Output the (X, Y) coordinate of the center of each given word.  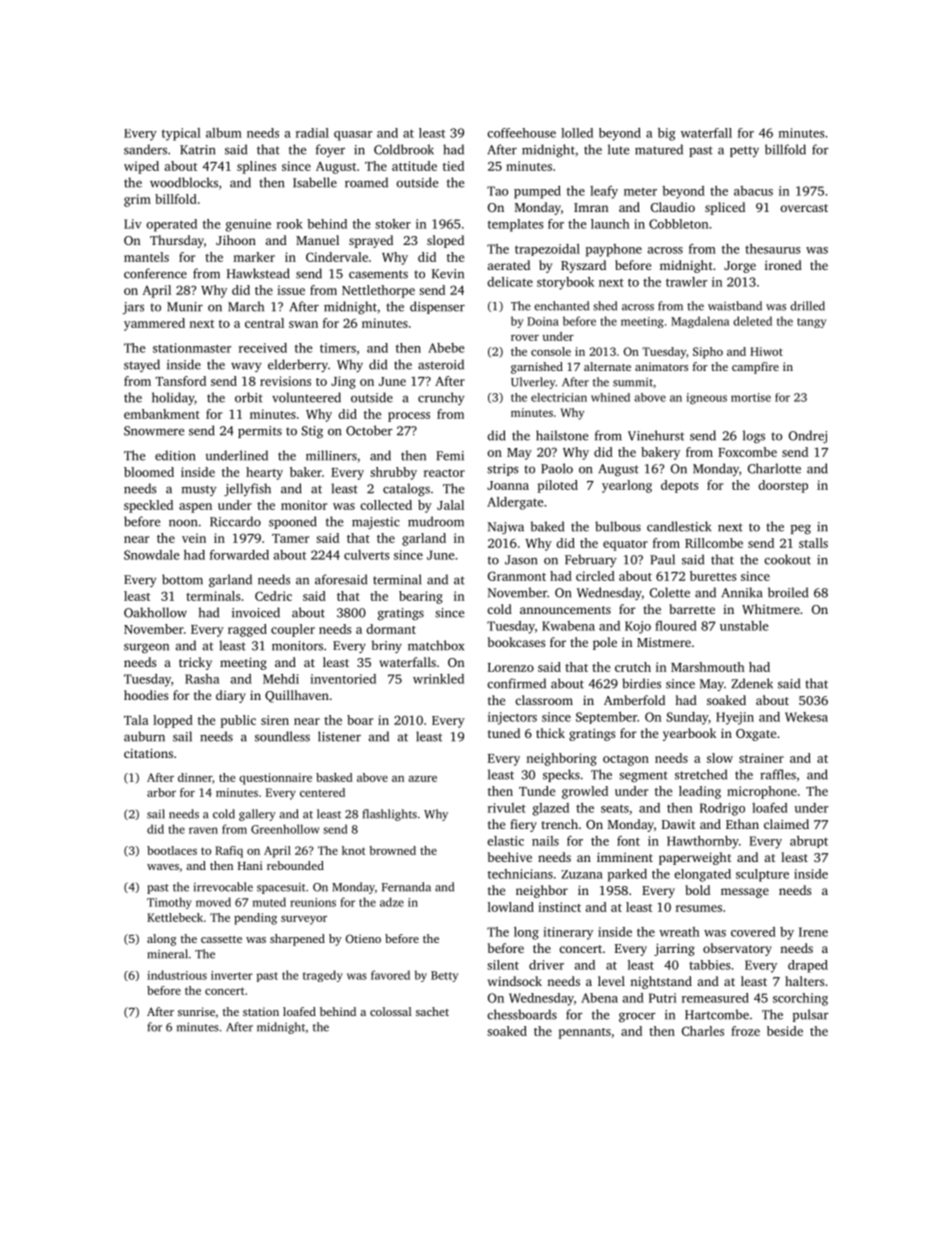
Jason (521, 560)
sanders (145, 149)
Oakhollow (155, 612)
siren (275, 720)
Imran (591, 207)
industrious (177, 975)
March (246, 306)
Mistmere (664, 642)
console (551, 351)
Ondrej (808, 436)
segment (643, 776)
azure (422, 779)
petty (744, 151)
